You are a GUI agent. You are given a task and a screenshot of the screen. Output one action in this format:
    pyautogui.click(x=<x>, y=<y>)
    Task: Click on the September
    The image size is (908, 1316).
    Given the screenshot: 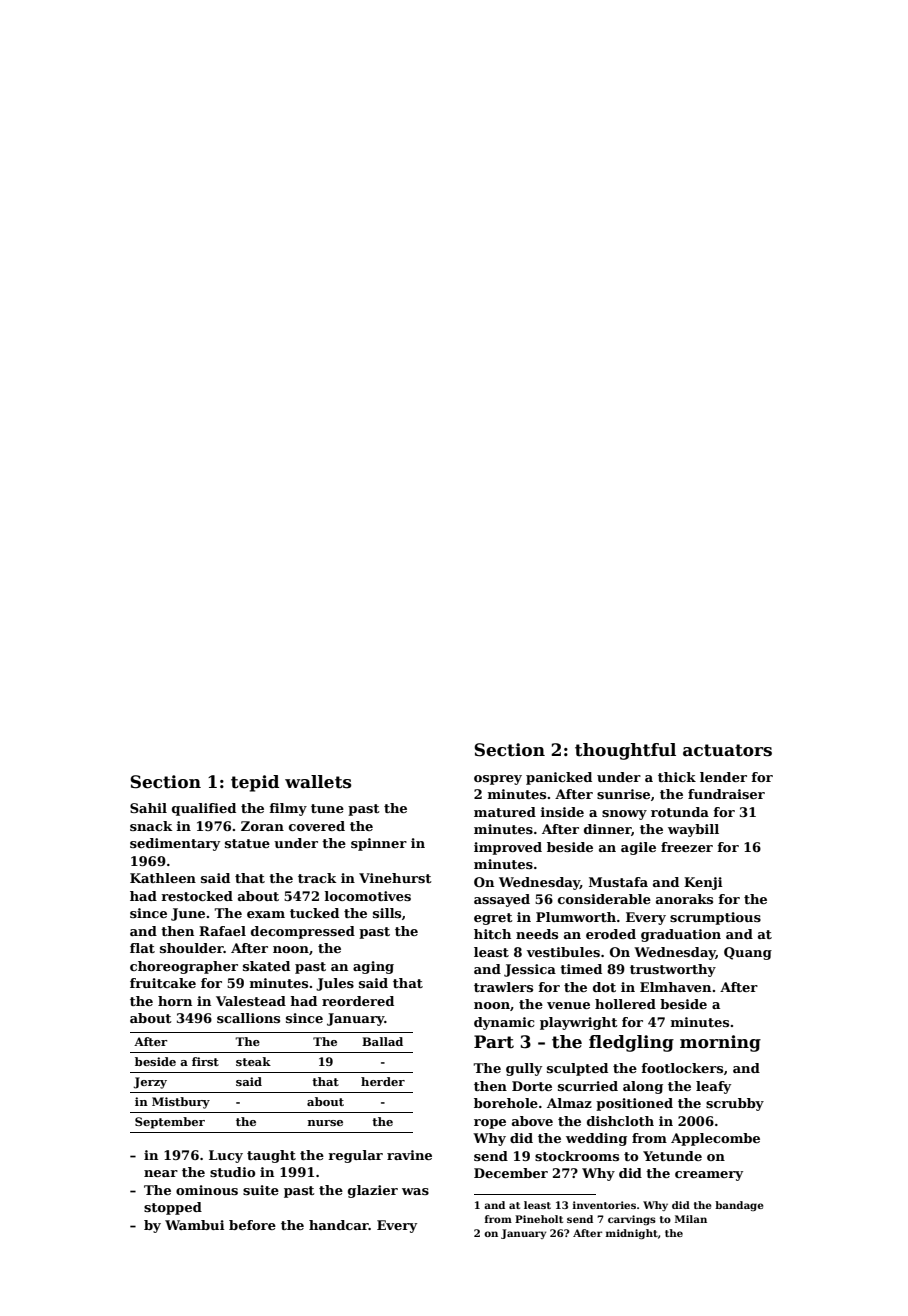 What is the action you would take?
    pyautogui.click(x=170, y=1123)
